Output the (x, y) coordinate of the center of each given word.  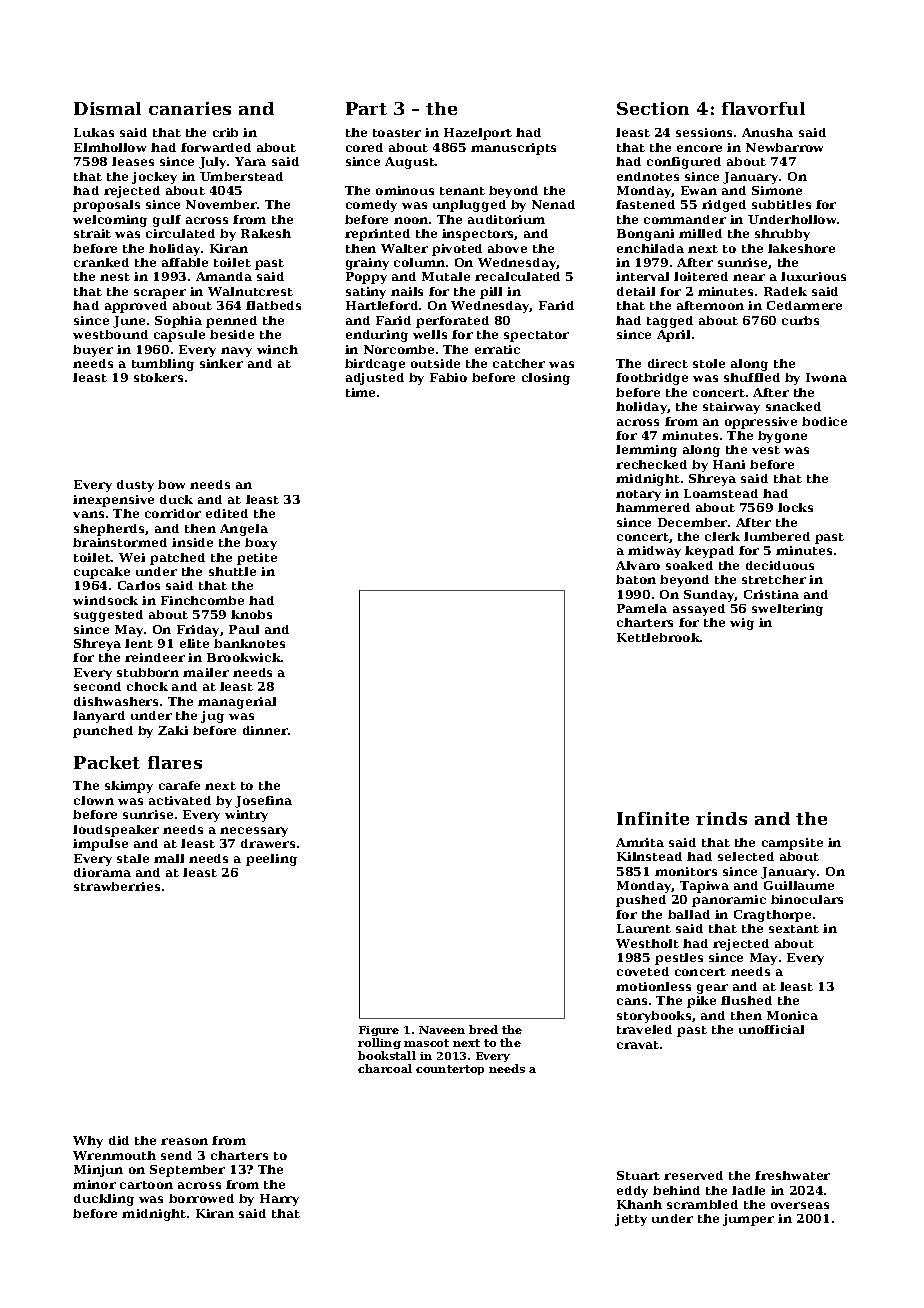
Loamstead (721, 493)
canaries (190, 108)
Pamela (642, 608)
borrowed (201, 1198)
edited (227, 513)
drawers (268, 843)
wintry (246, 816)
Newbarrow (784, 147)
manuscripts (513, 149)
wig (742, 624)
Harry (279, 1200)
